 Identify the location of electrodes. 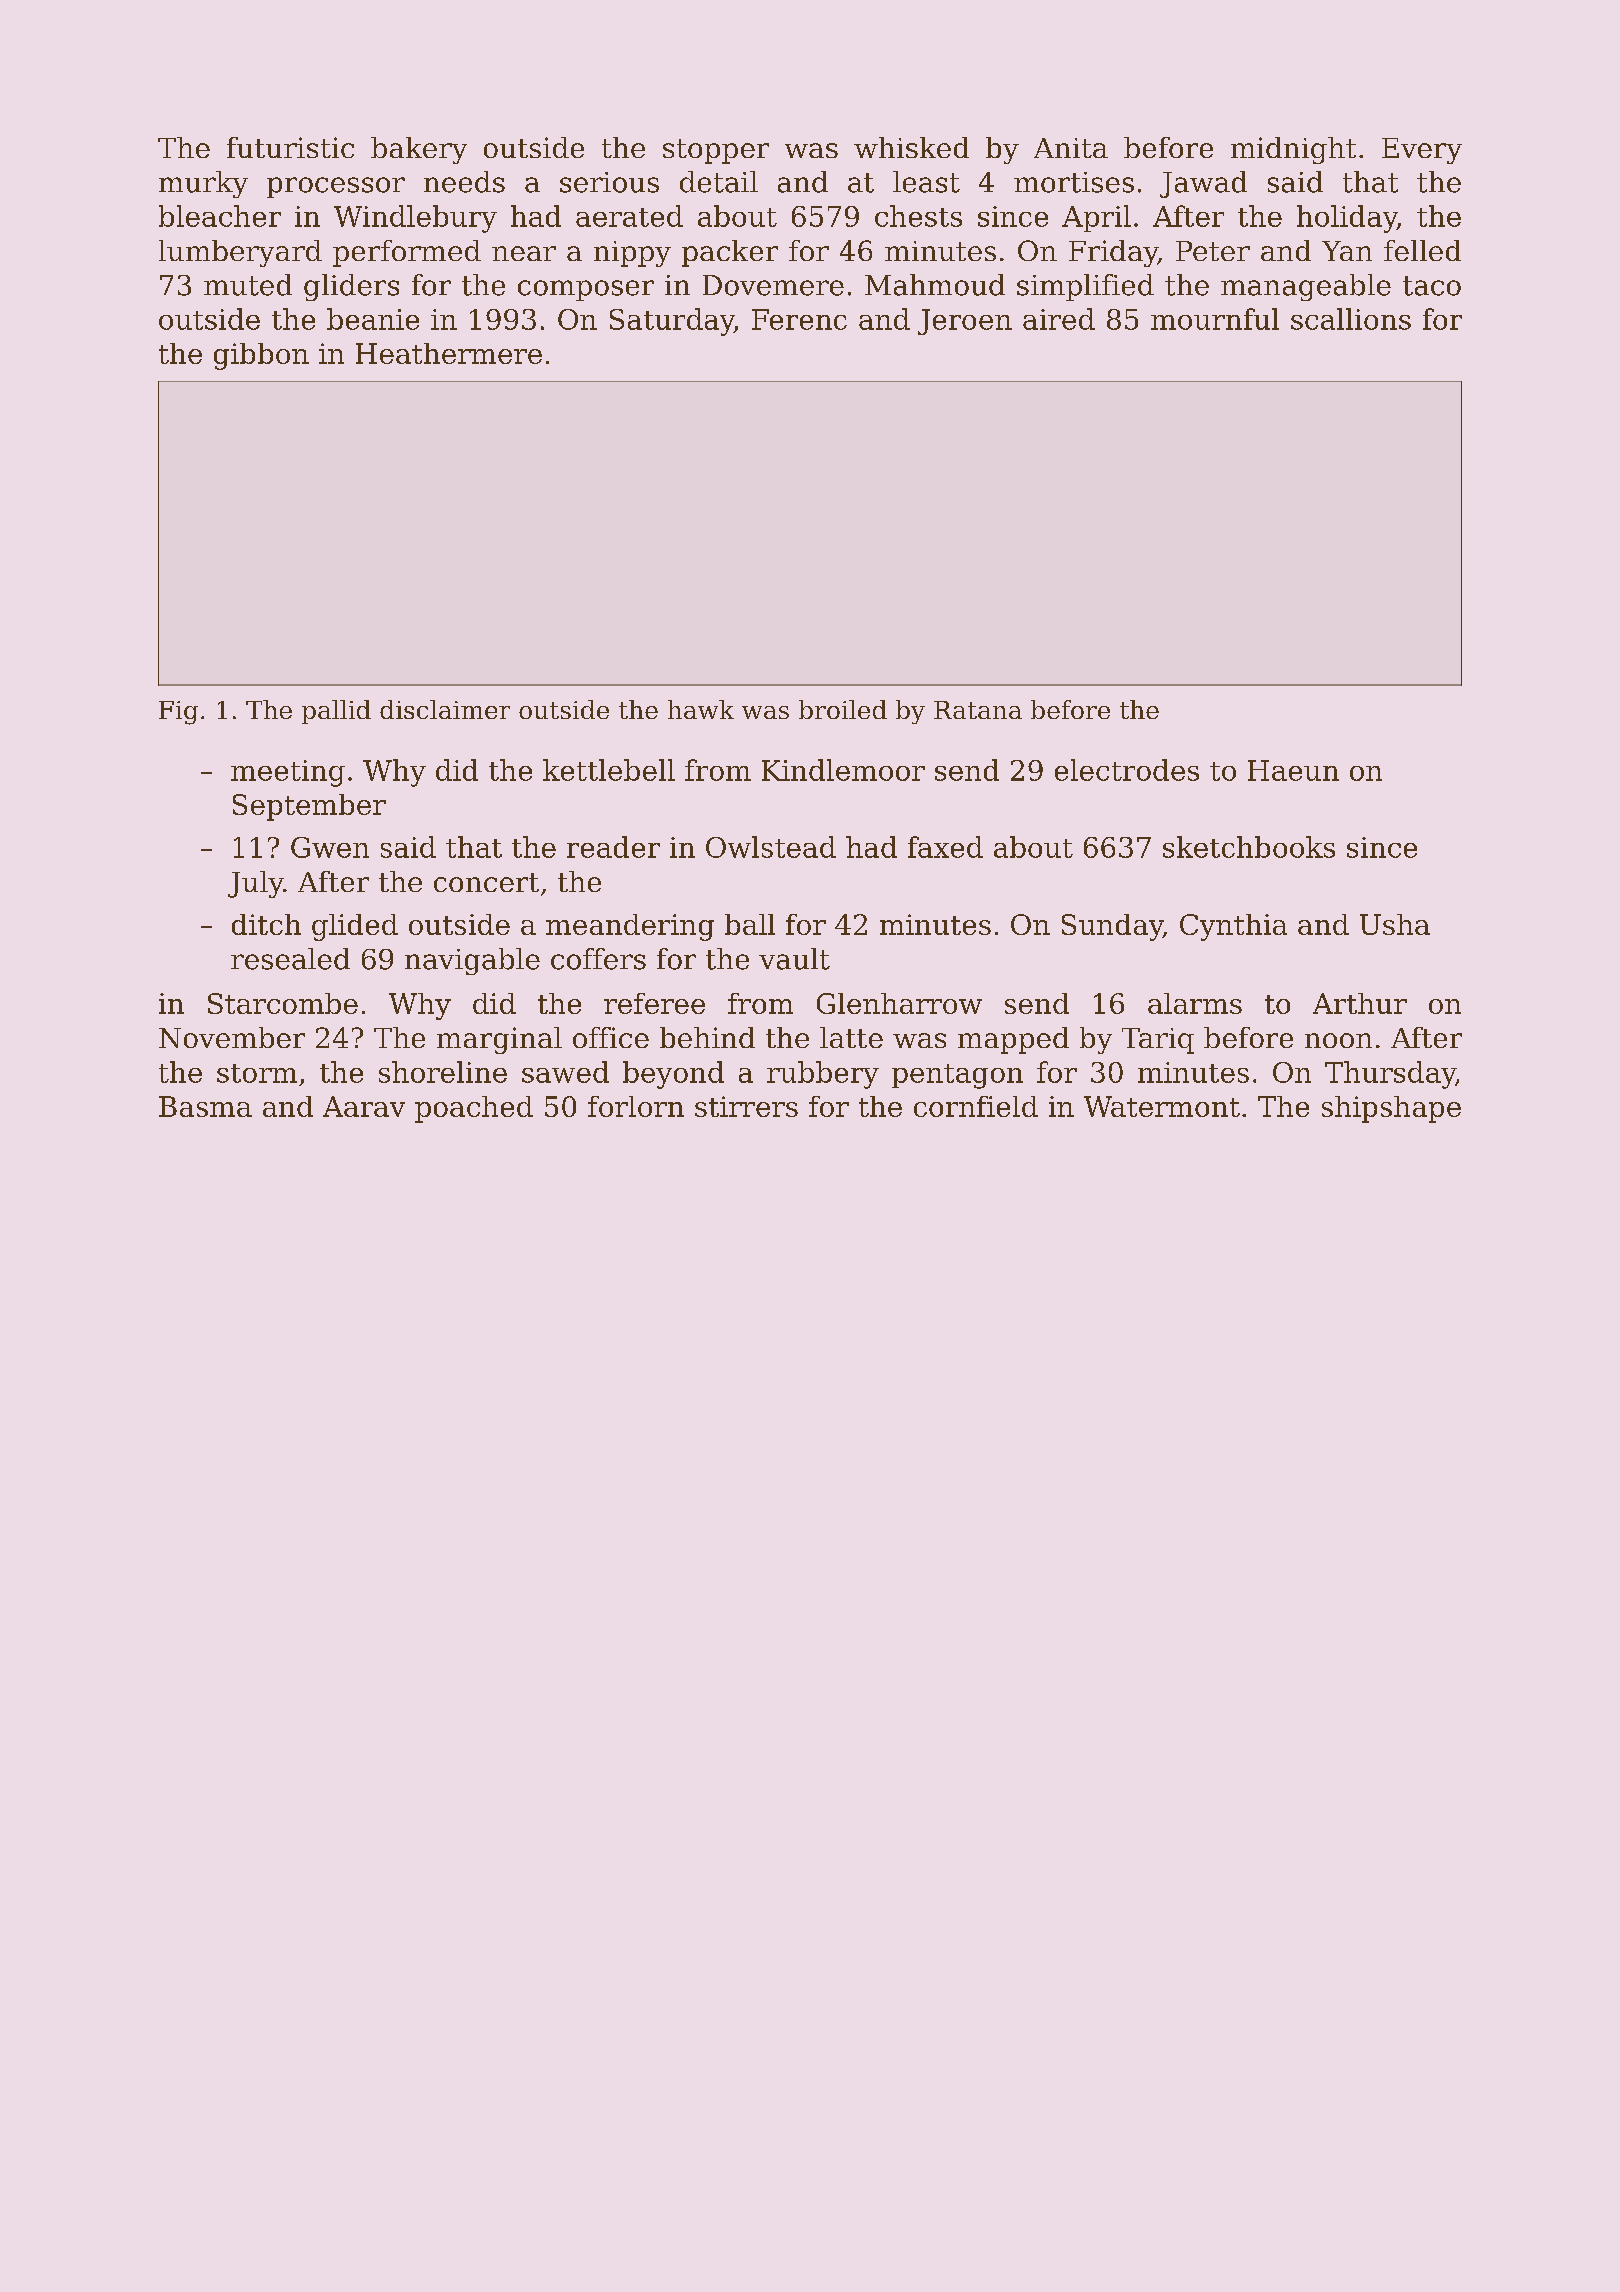
(1127, 770).
